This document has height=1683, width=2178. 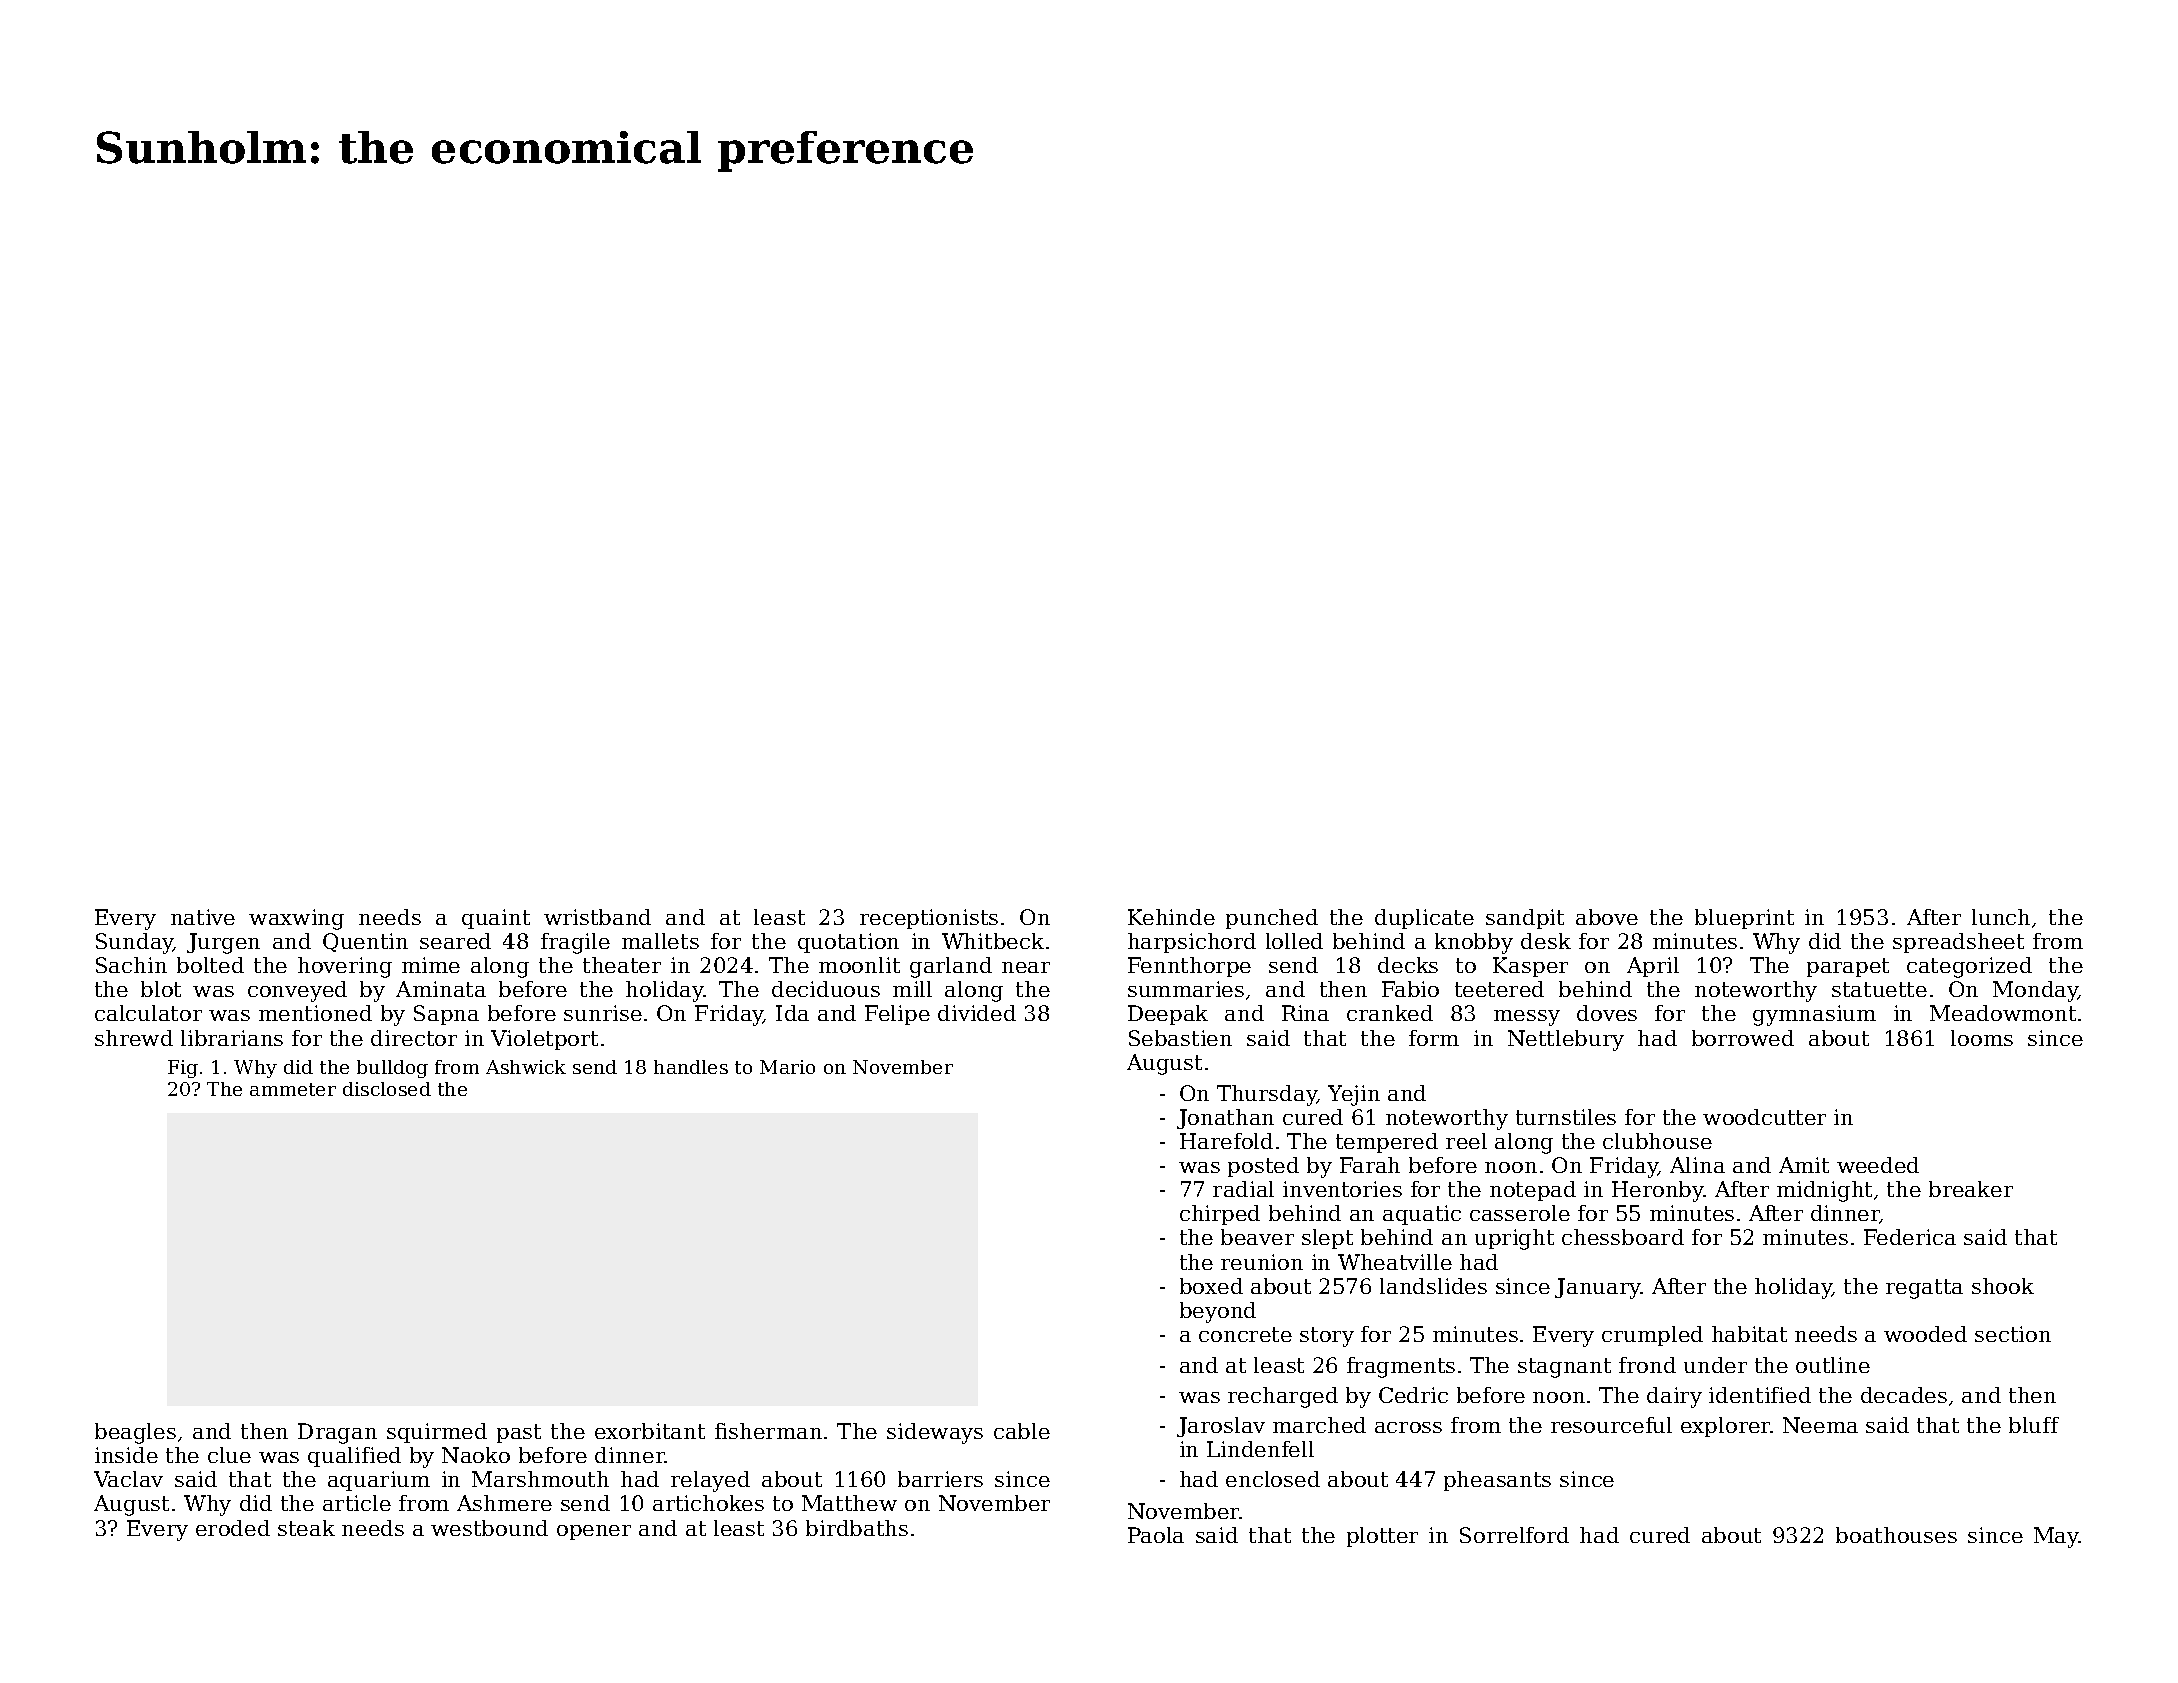 What do you see at coordinates (337, 1433) in the document?
I see `Dragan` at bounding box center [337, 1433].
